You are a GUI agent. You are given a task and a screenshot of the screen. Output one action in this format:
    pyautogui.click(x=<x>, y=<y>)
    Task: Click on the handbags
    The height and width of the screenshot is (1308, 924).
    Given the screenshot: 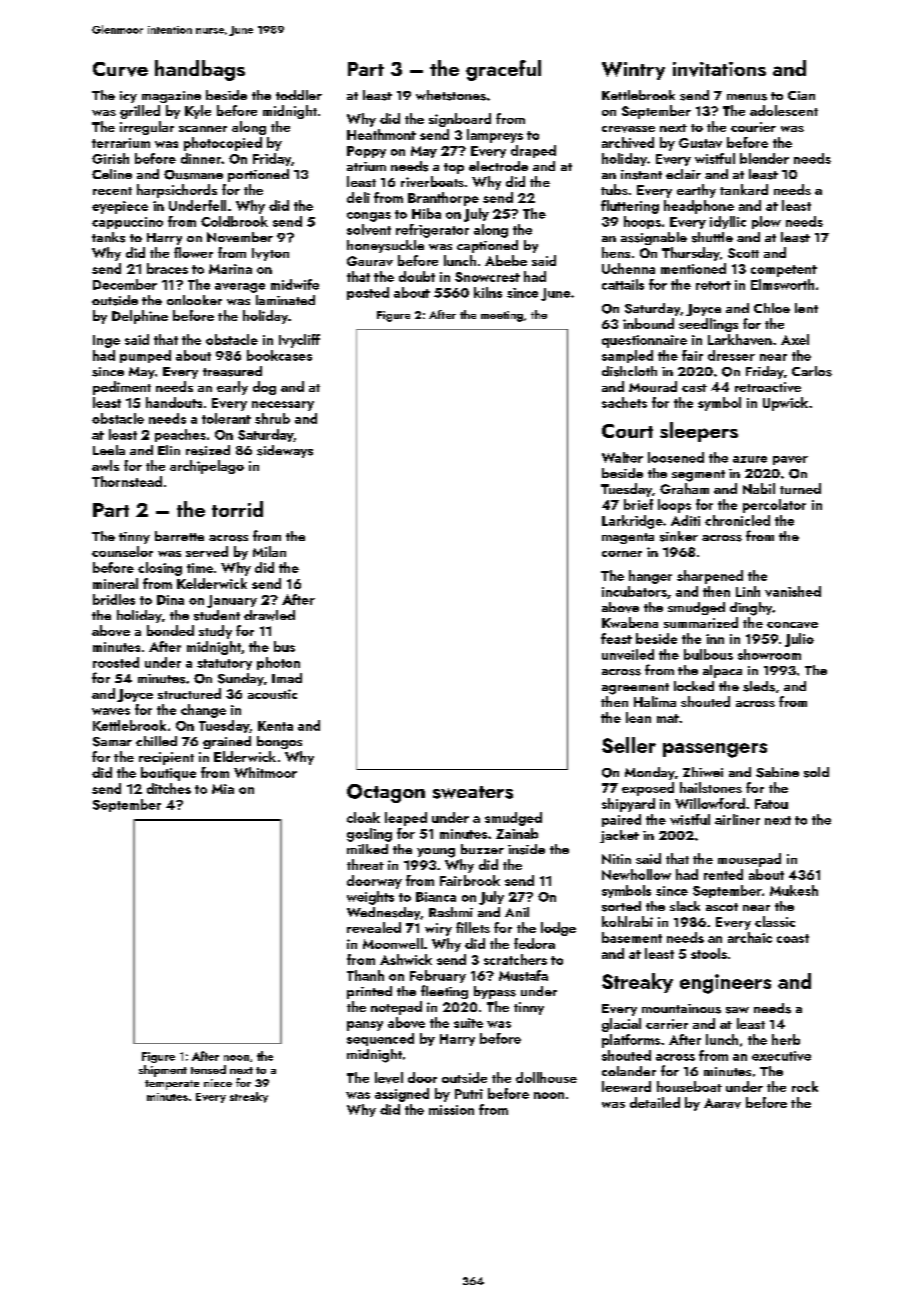 What is the action you would take?
    pyautogui.click(x=200, y=70)
